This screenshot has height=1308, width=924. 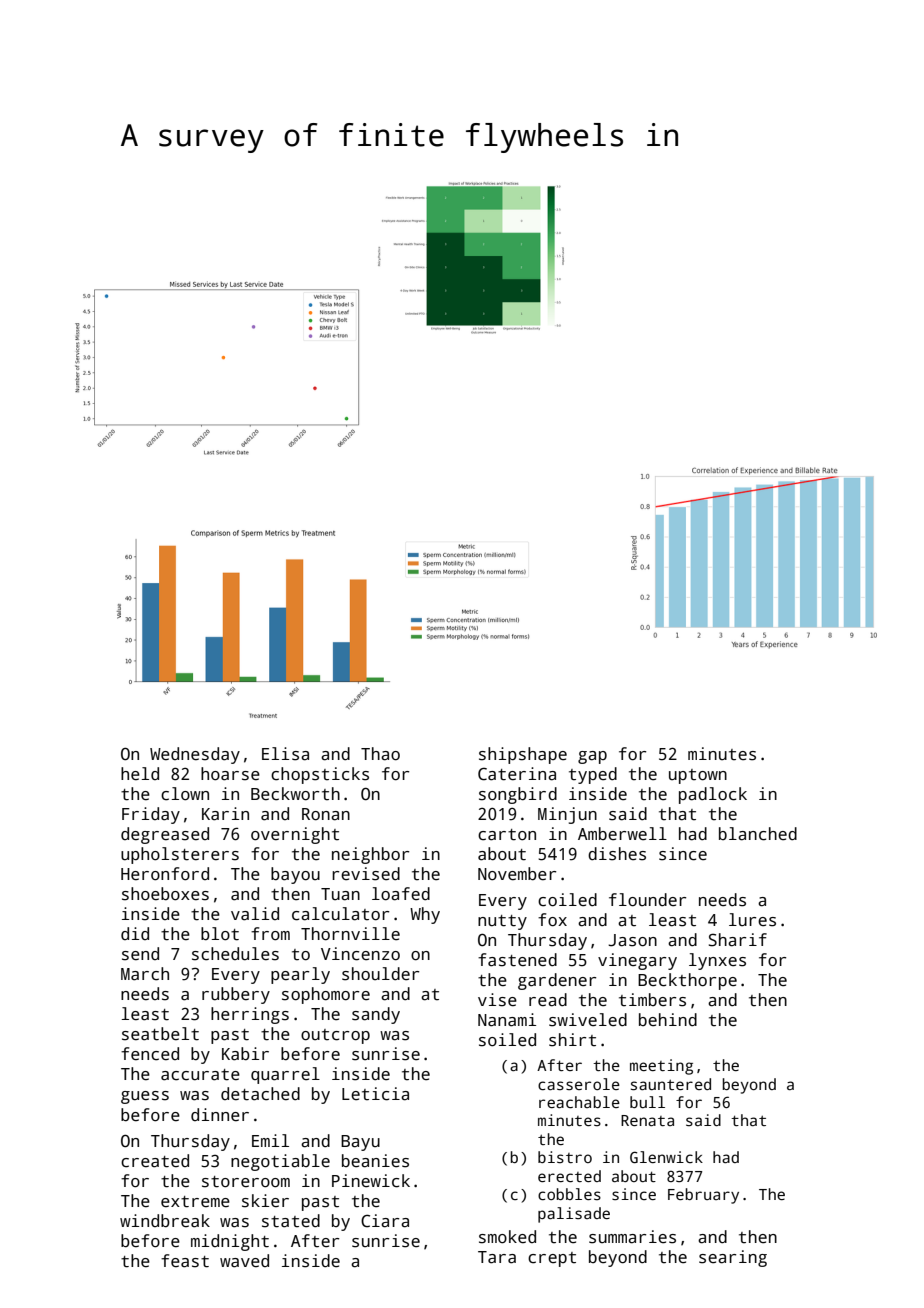 I want to click on uptown, so click(x=698, y=776).
